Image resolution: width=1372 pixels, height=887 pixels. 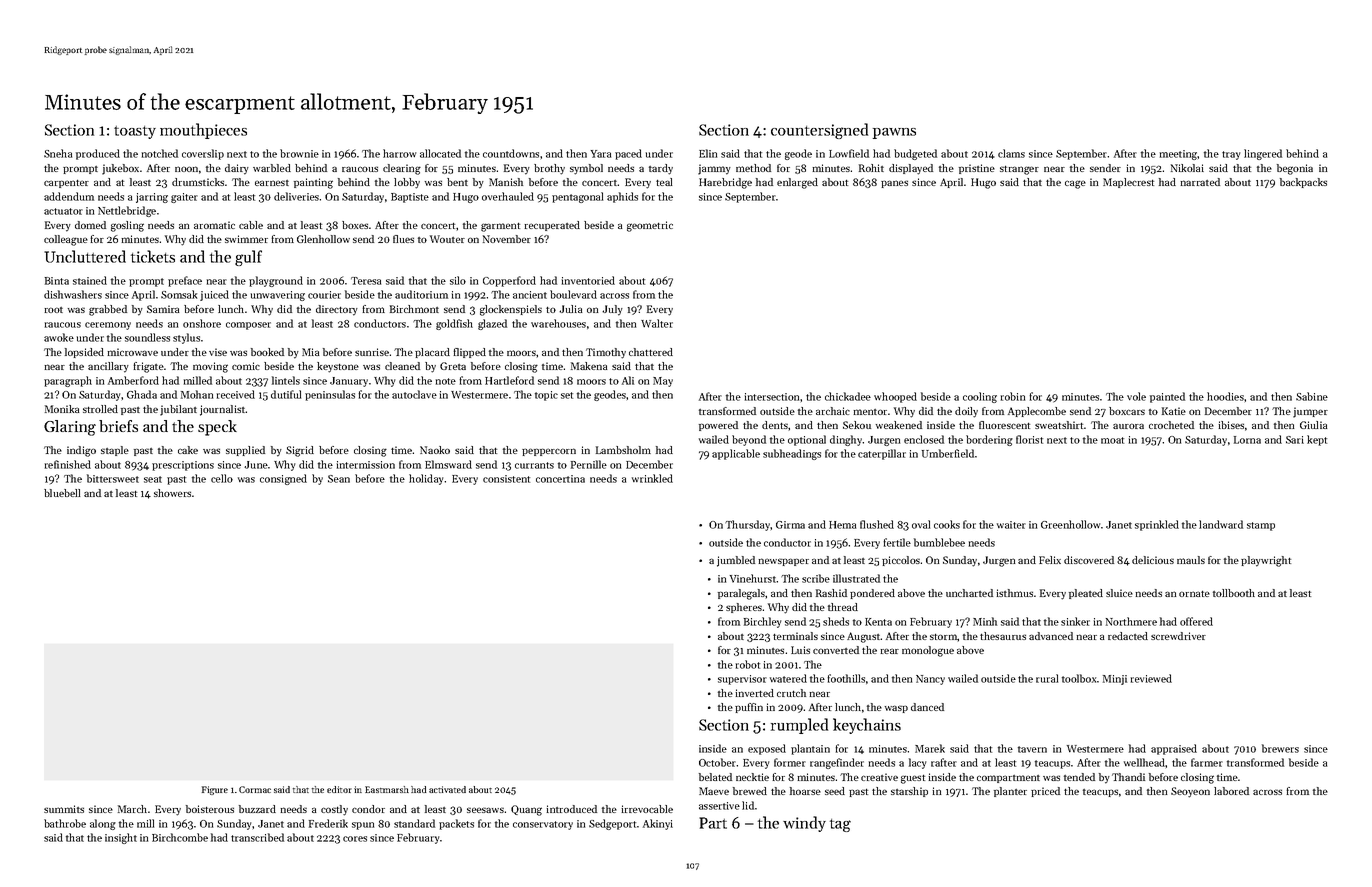 I want to click on lingered, so click(x=1263, y=154).
